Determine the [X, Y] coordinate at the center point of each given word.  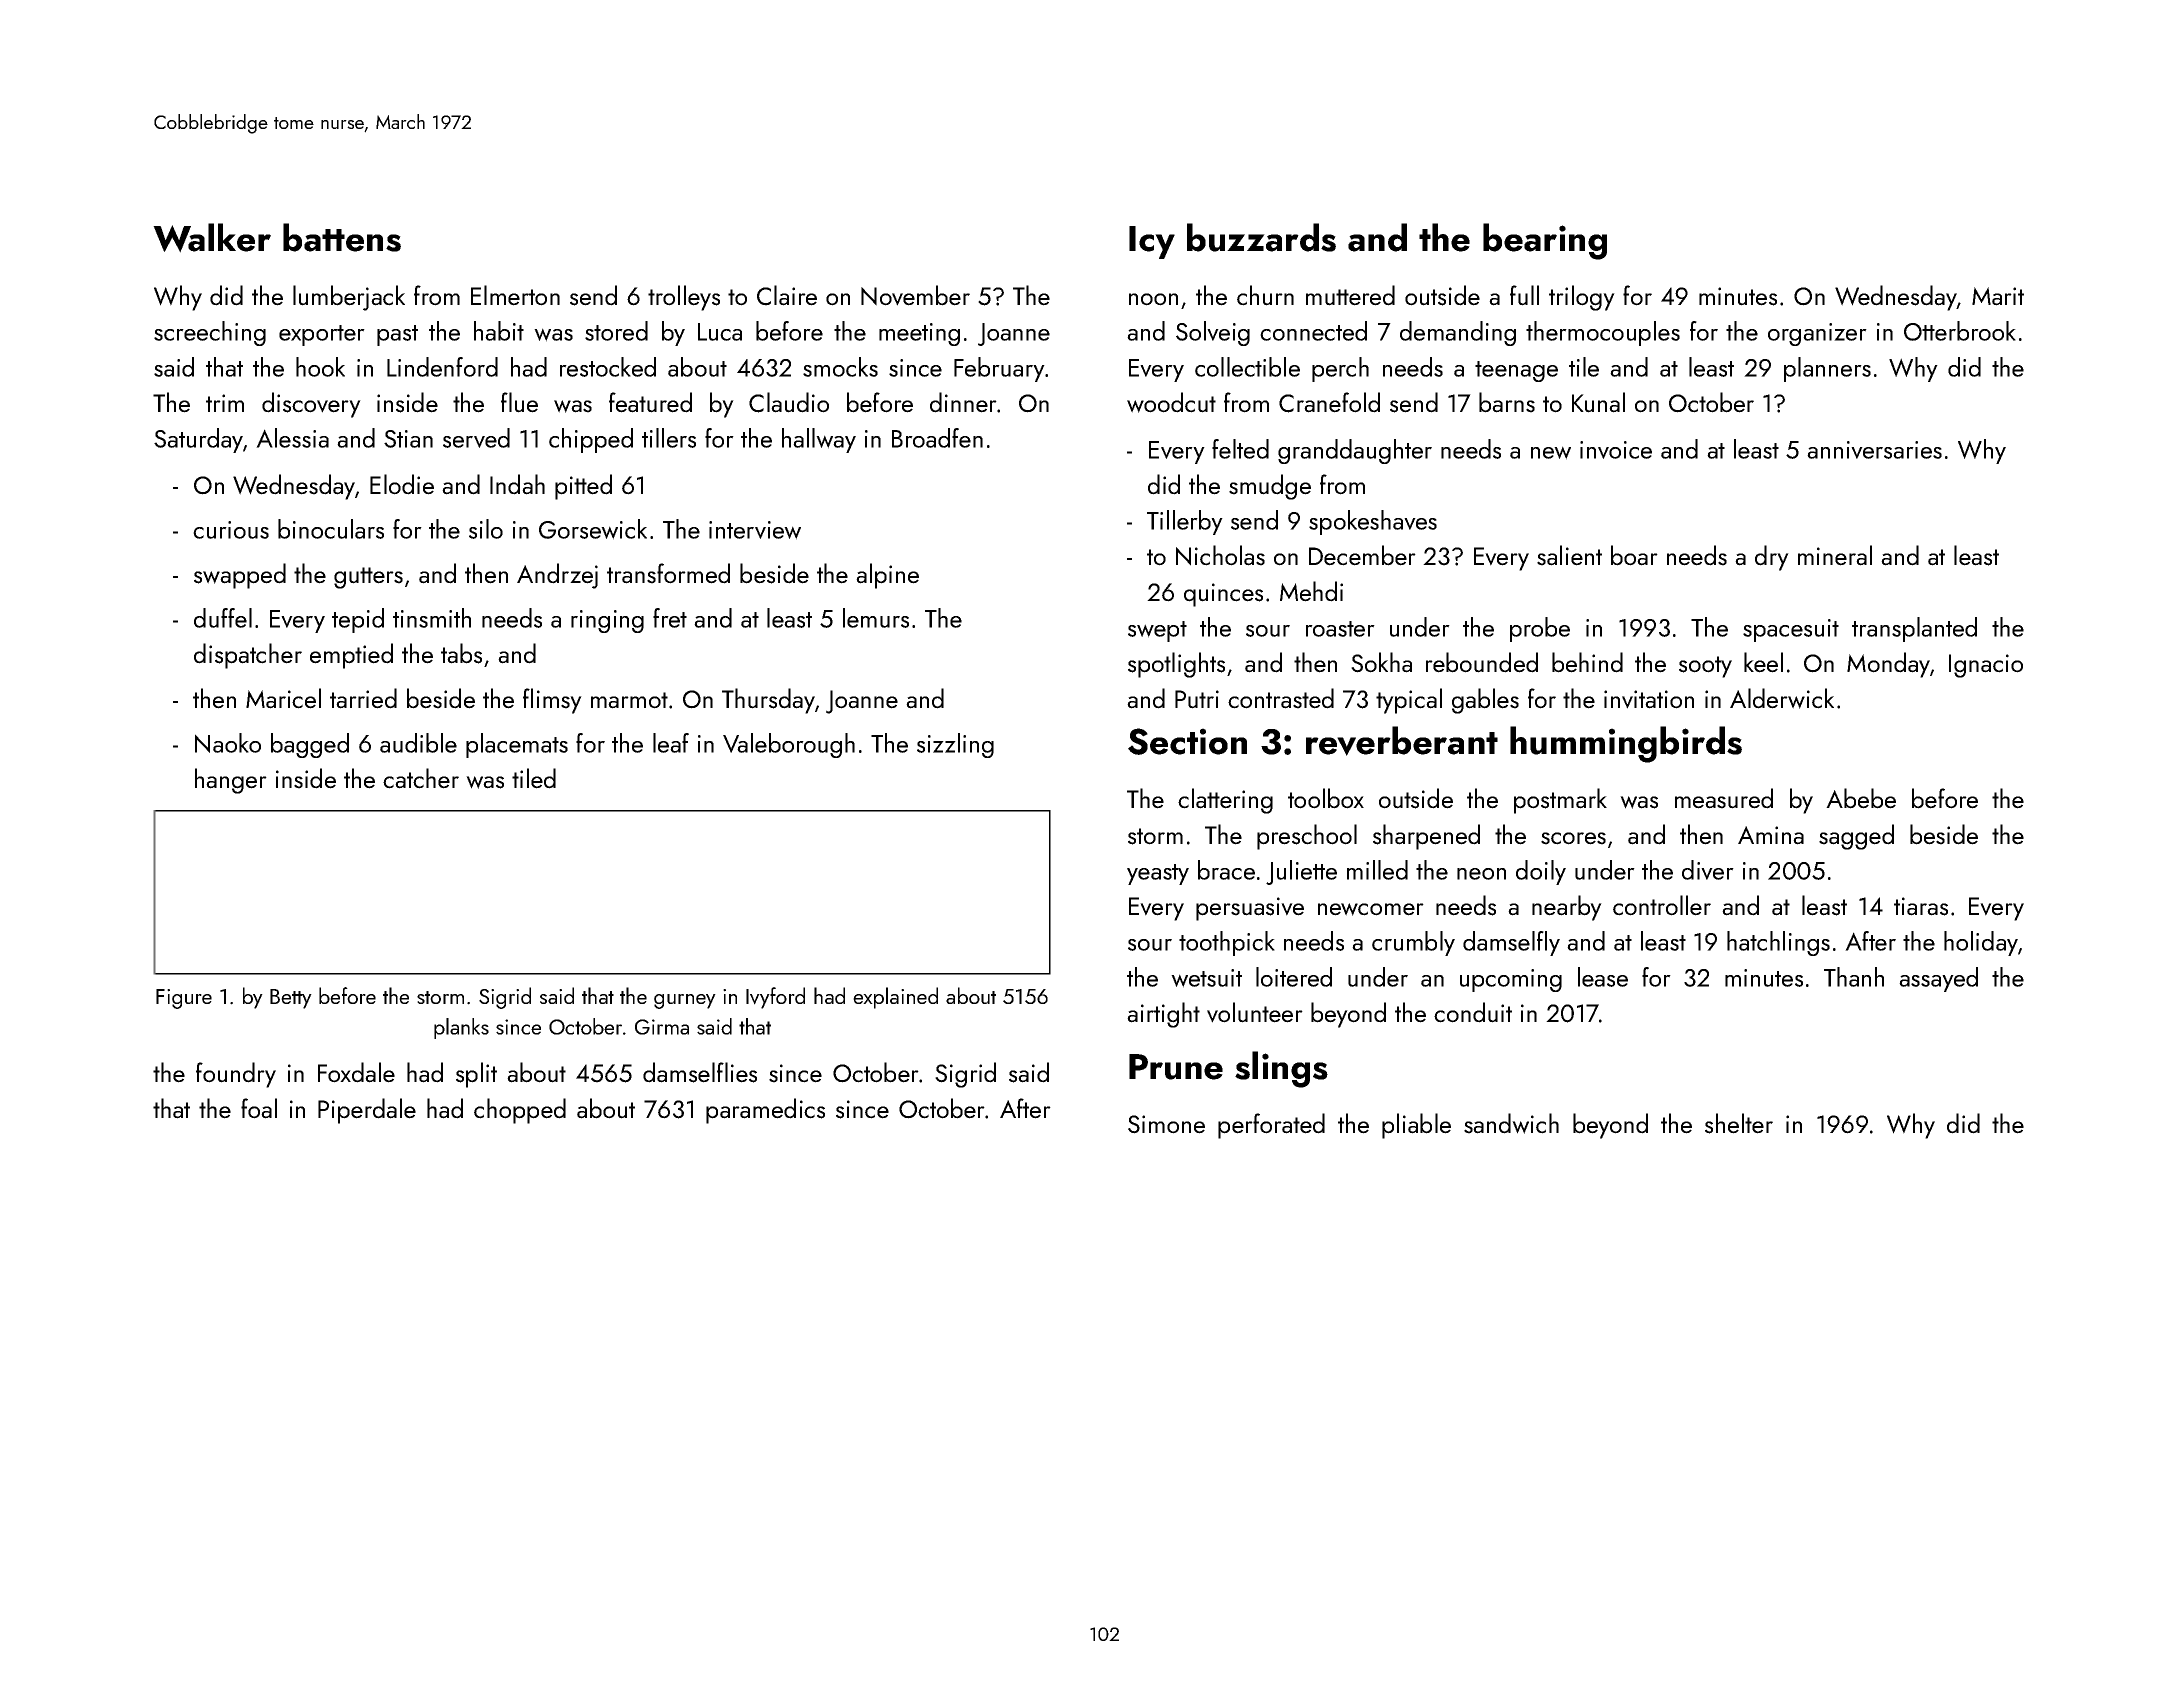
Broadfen [937, 438]
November [915, 295]
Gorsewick [593, 529]
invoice [1616, 450]
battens [342, 237]
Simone [1166, 1124]
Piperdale [367, 1111]
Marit [1998, 296]
